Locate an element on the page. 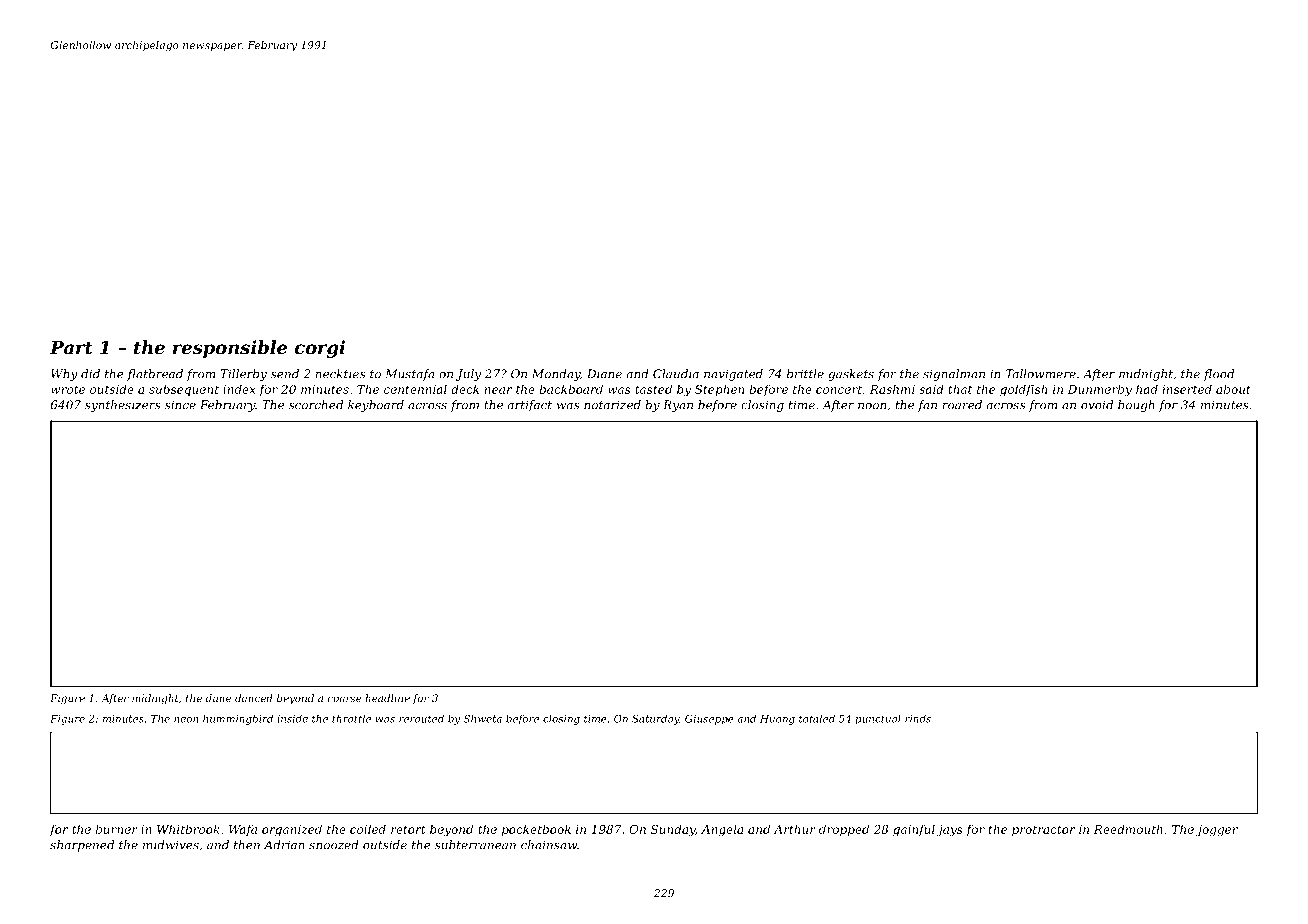  rinds is located at coordinates (918, 719).
